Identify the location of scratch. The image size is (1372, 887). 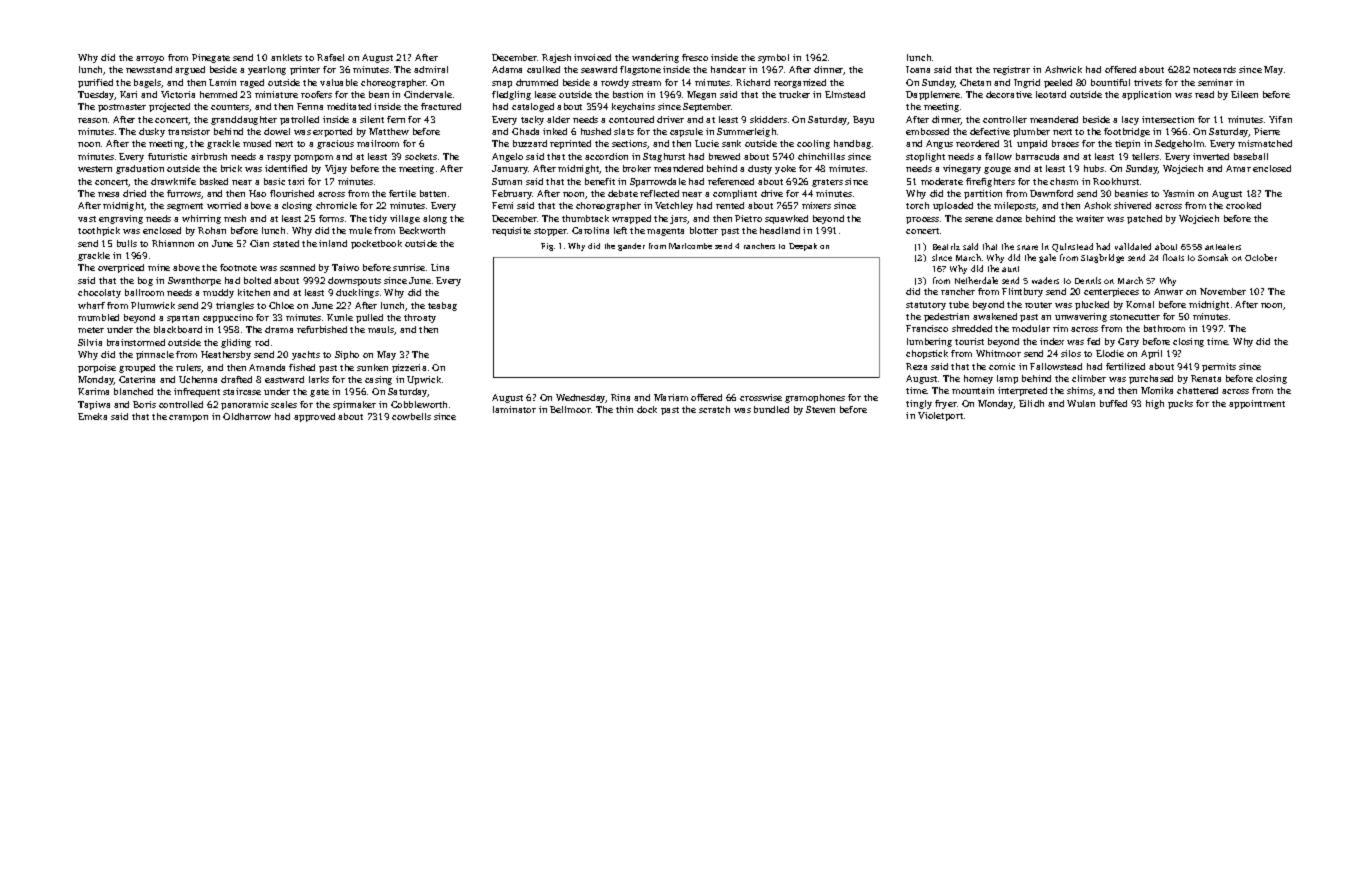
(714, 409).
